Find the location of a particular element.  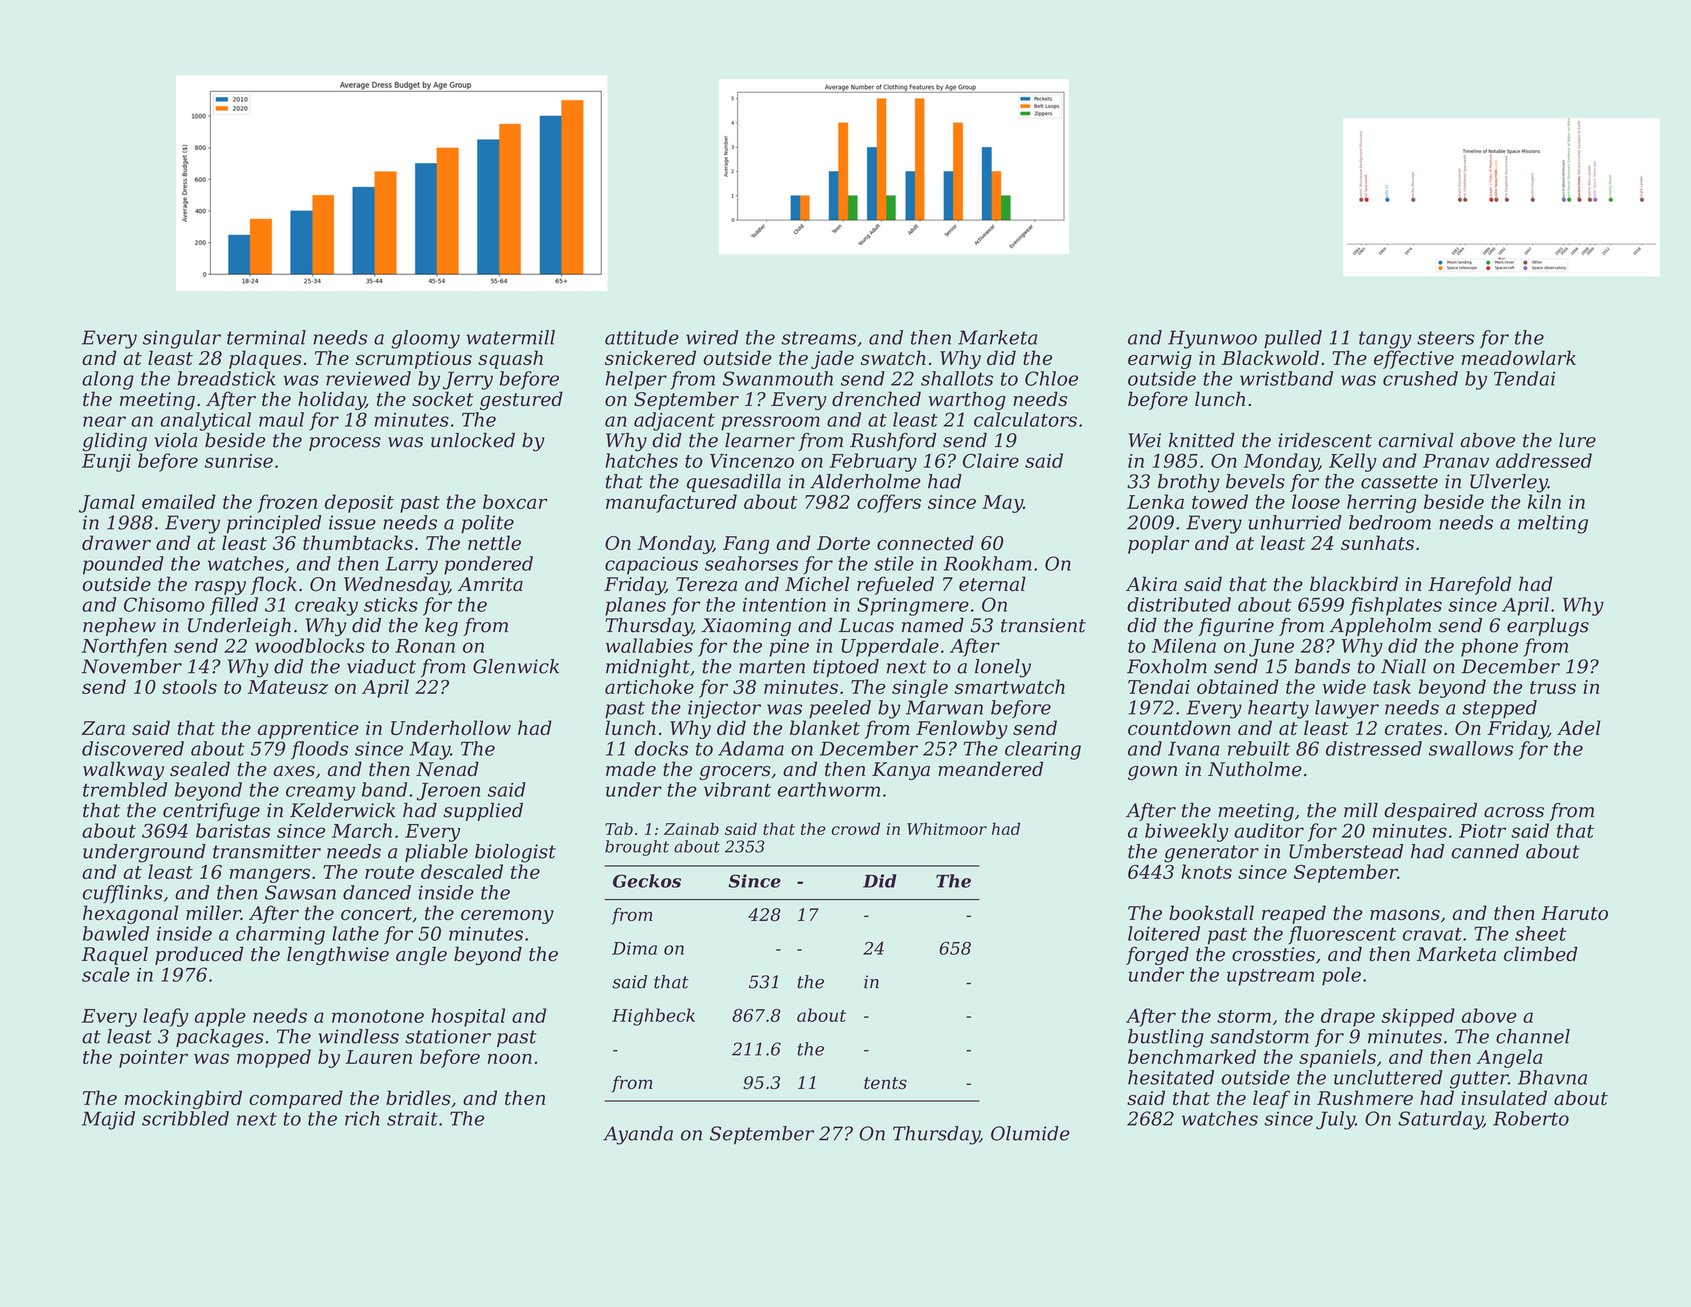

crowd is located at coordinates (856, 828).
